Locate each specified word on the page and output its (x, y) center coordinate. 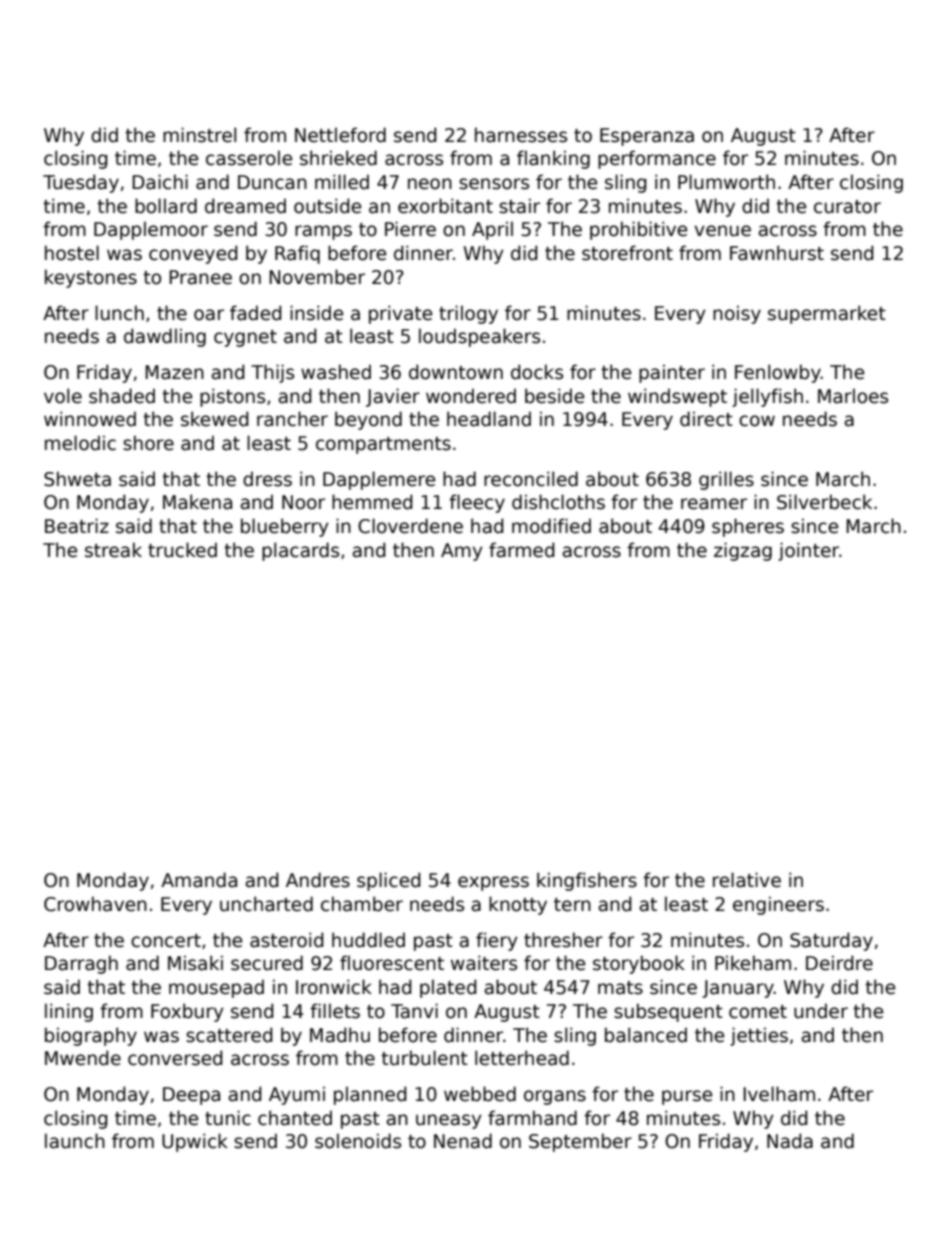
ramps (323, 232)
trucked (182, 550)
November (317, 277)
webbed (480, 1094)
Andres (318, 880)
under (821, 1011)
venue (722, 231)
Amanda (199, 880)
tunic (228, 1118)
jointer (808, 551)
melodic (80, 443)
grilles (726, 480)
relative (747, 880)
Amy (462, 552)
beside (554, 396)
